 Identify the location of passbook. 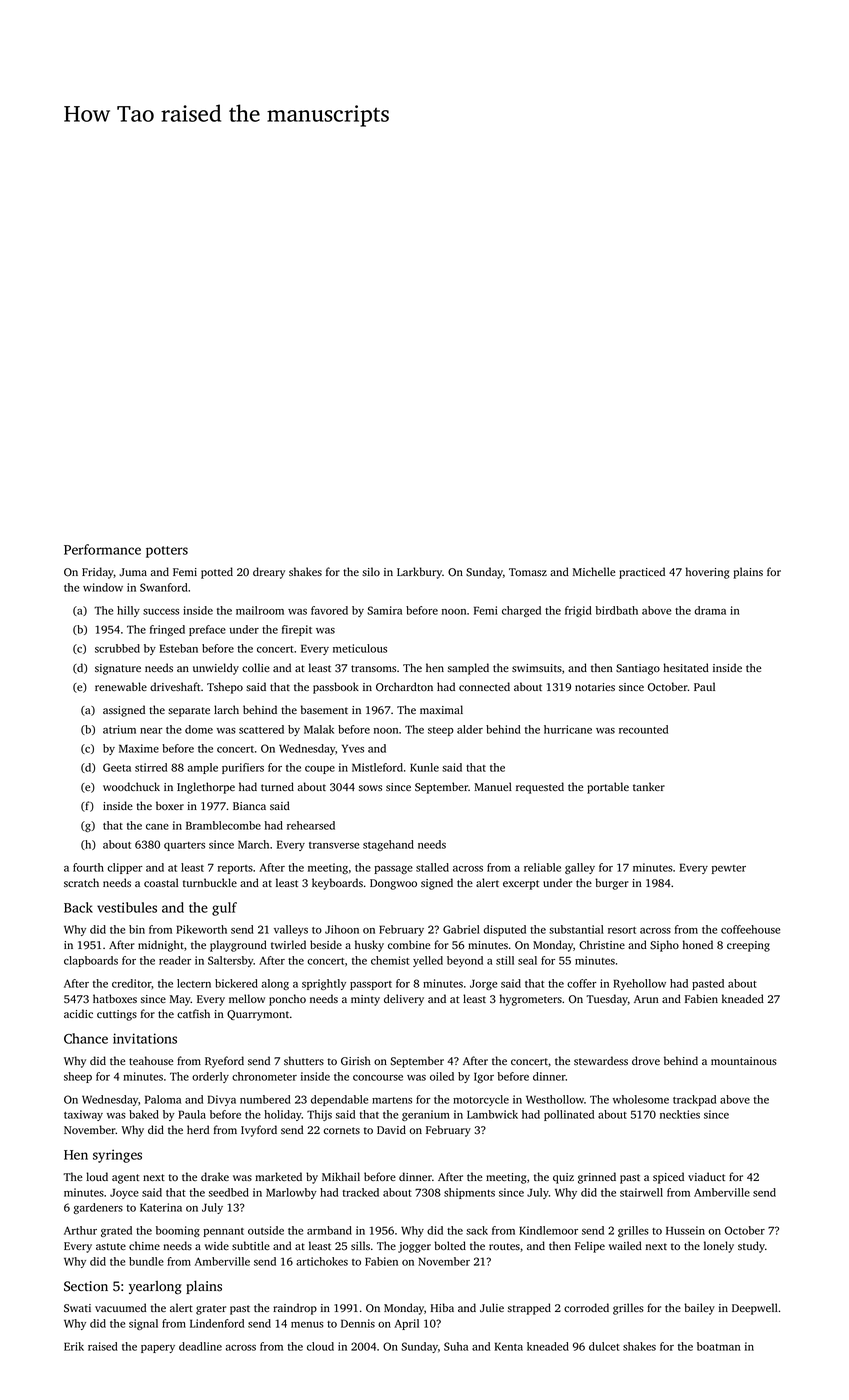
(336, 688).
